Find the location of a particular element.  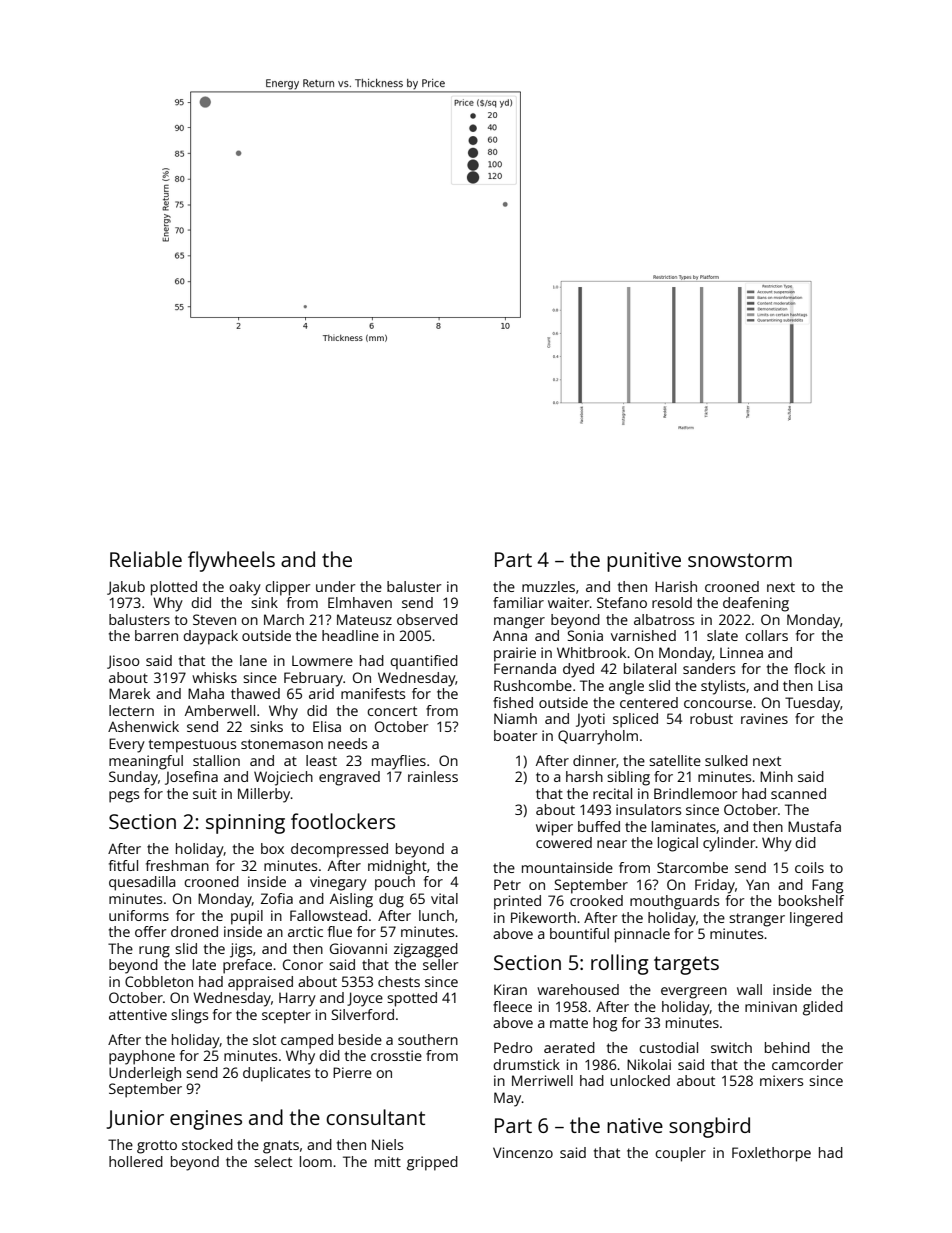

hollered is located at coordinates (136, 1161).
